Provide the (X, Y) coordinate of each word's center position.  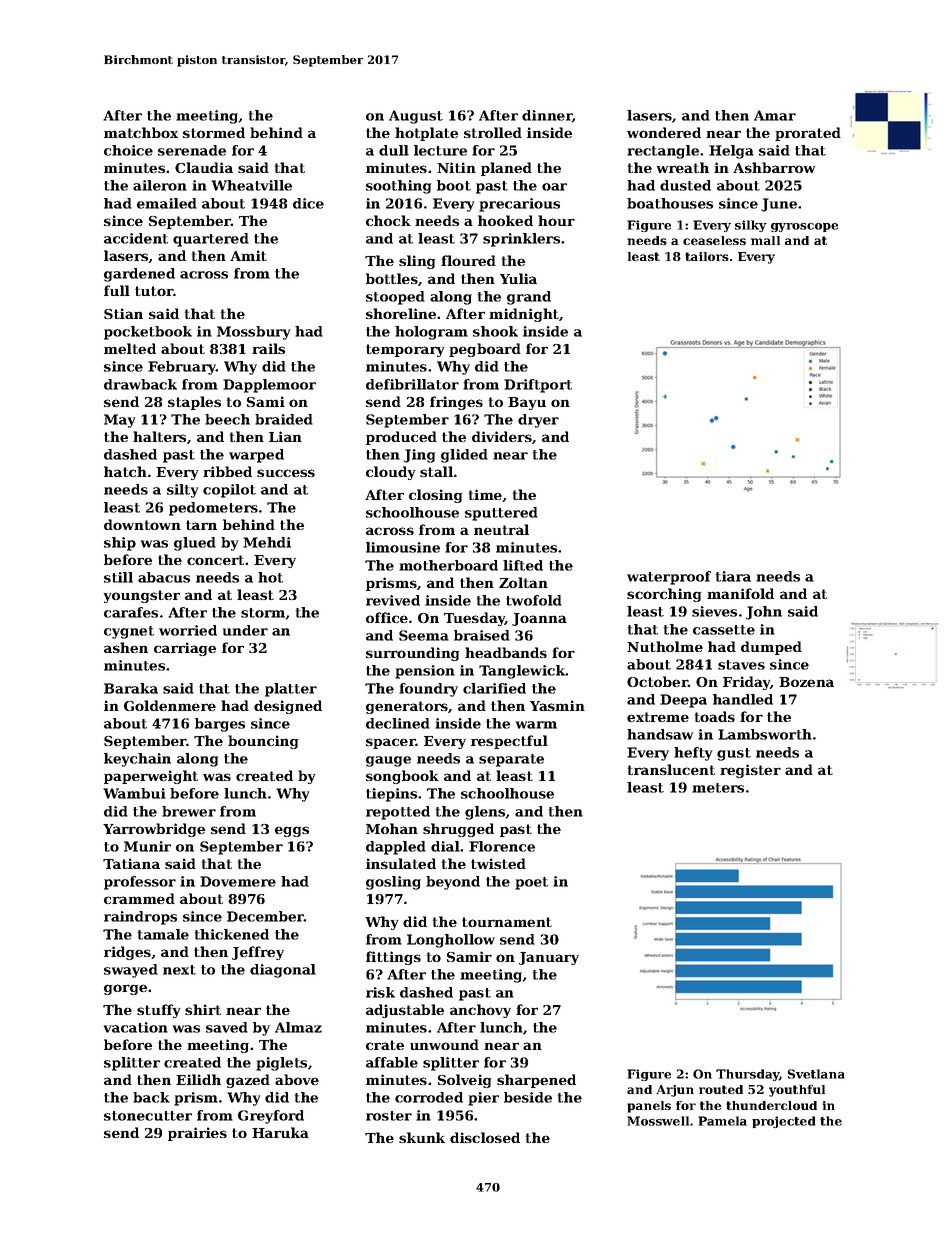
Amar (775, 115)
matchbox (141, 132)
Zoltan (523, 582)
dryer (538, 421)
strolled (493, 132)
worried (188, 630)
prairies (197, 1134)
